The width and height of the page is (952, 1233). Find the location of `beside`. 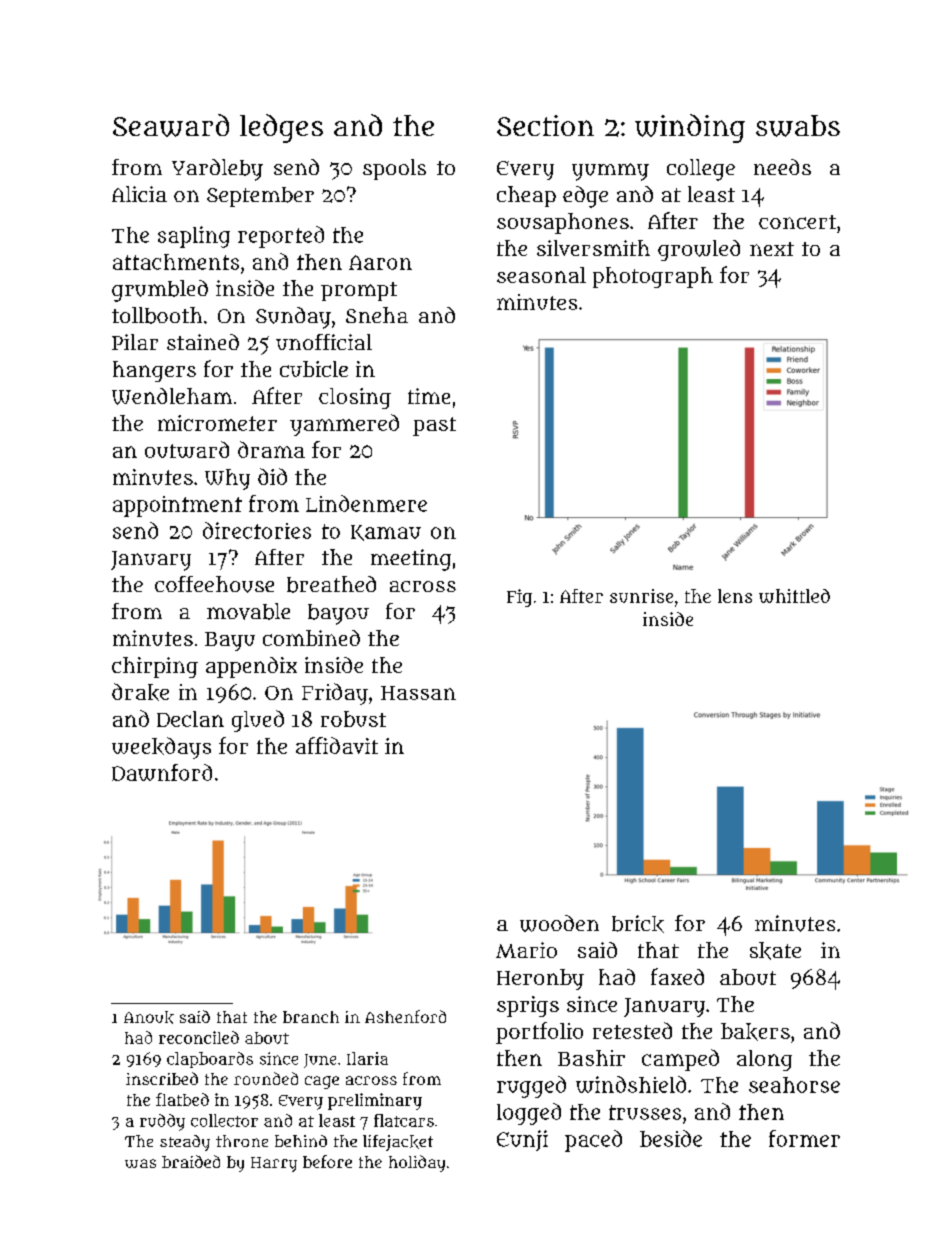

beside is located at coordinates (671, 1138).
